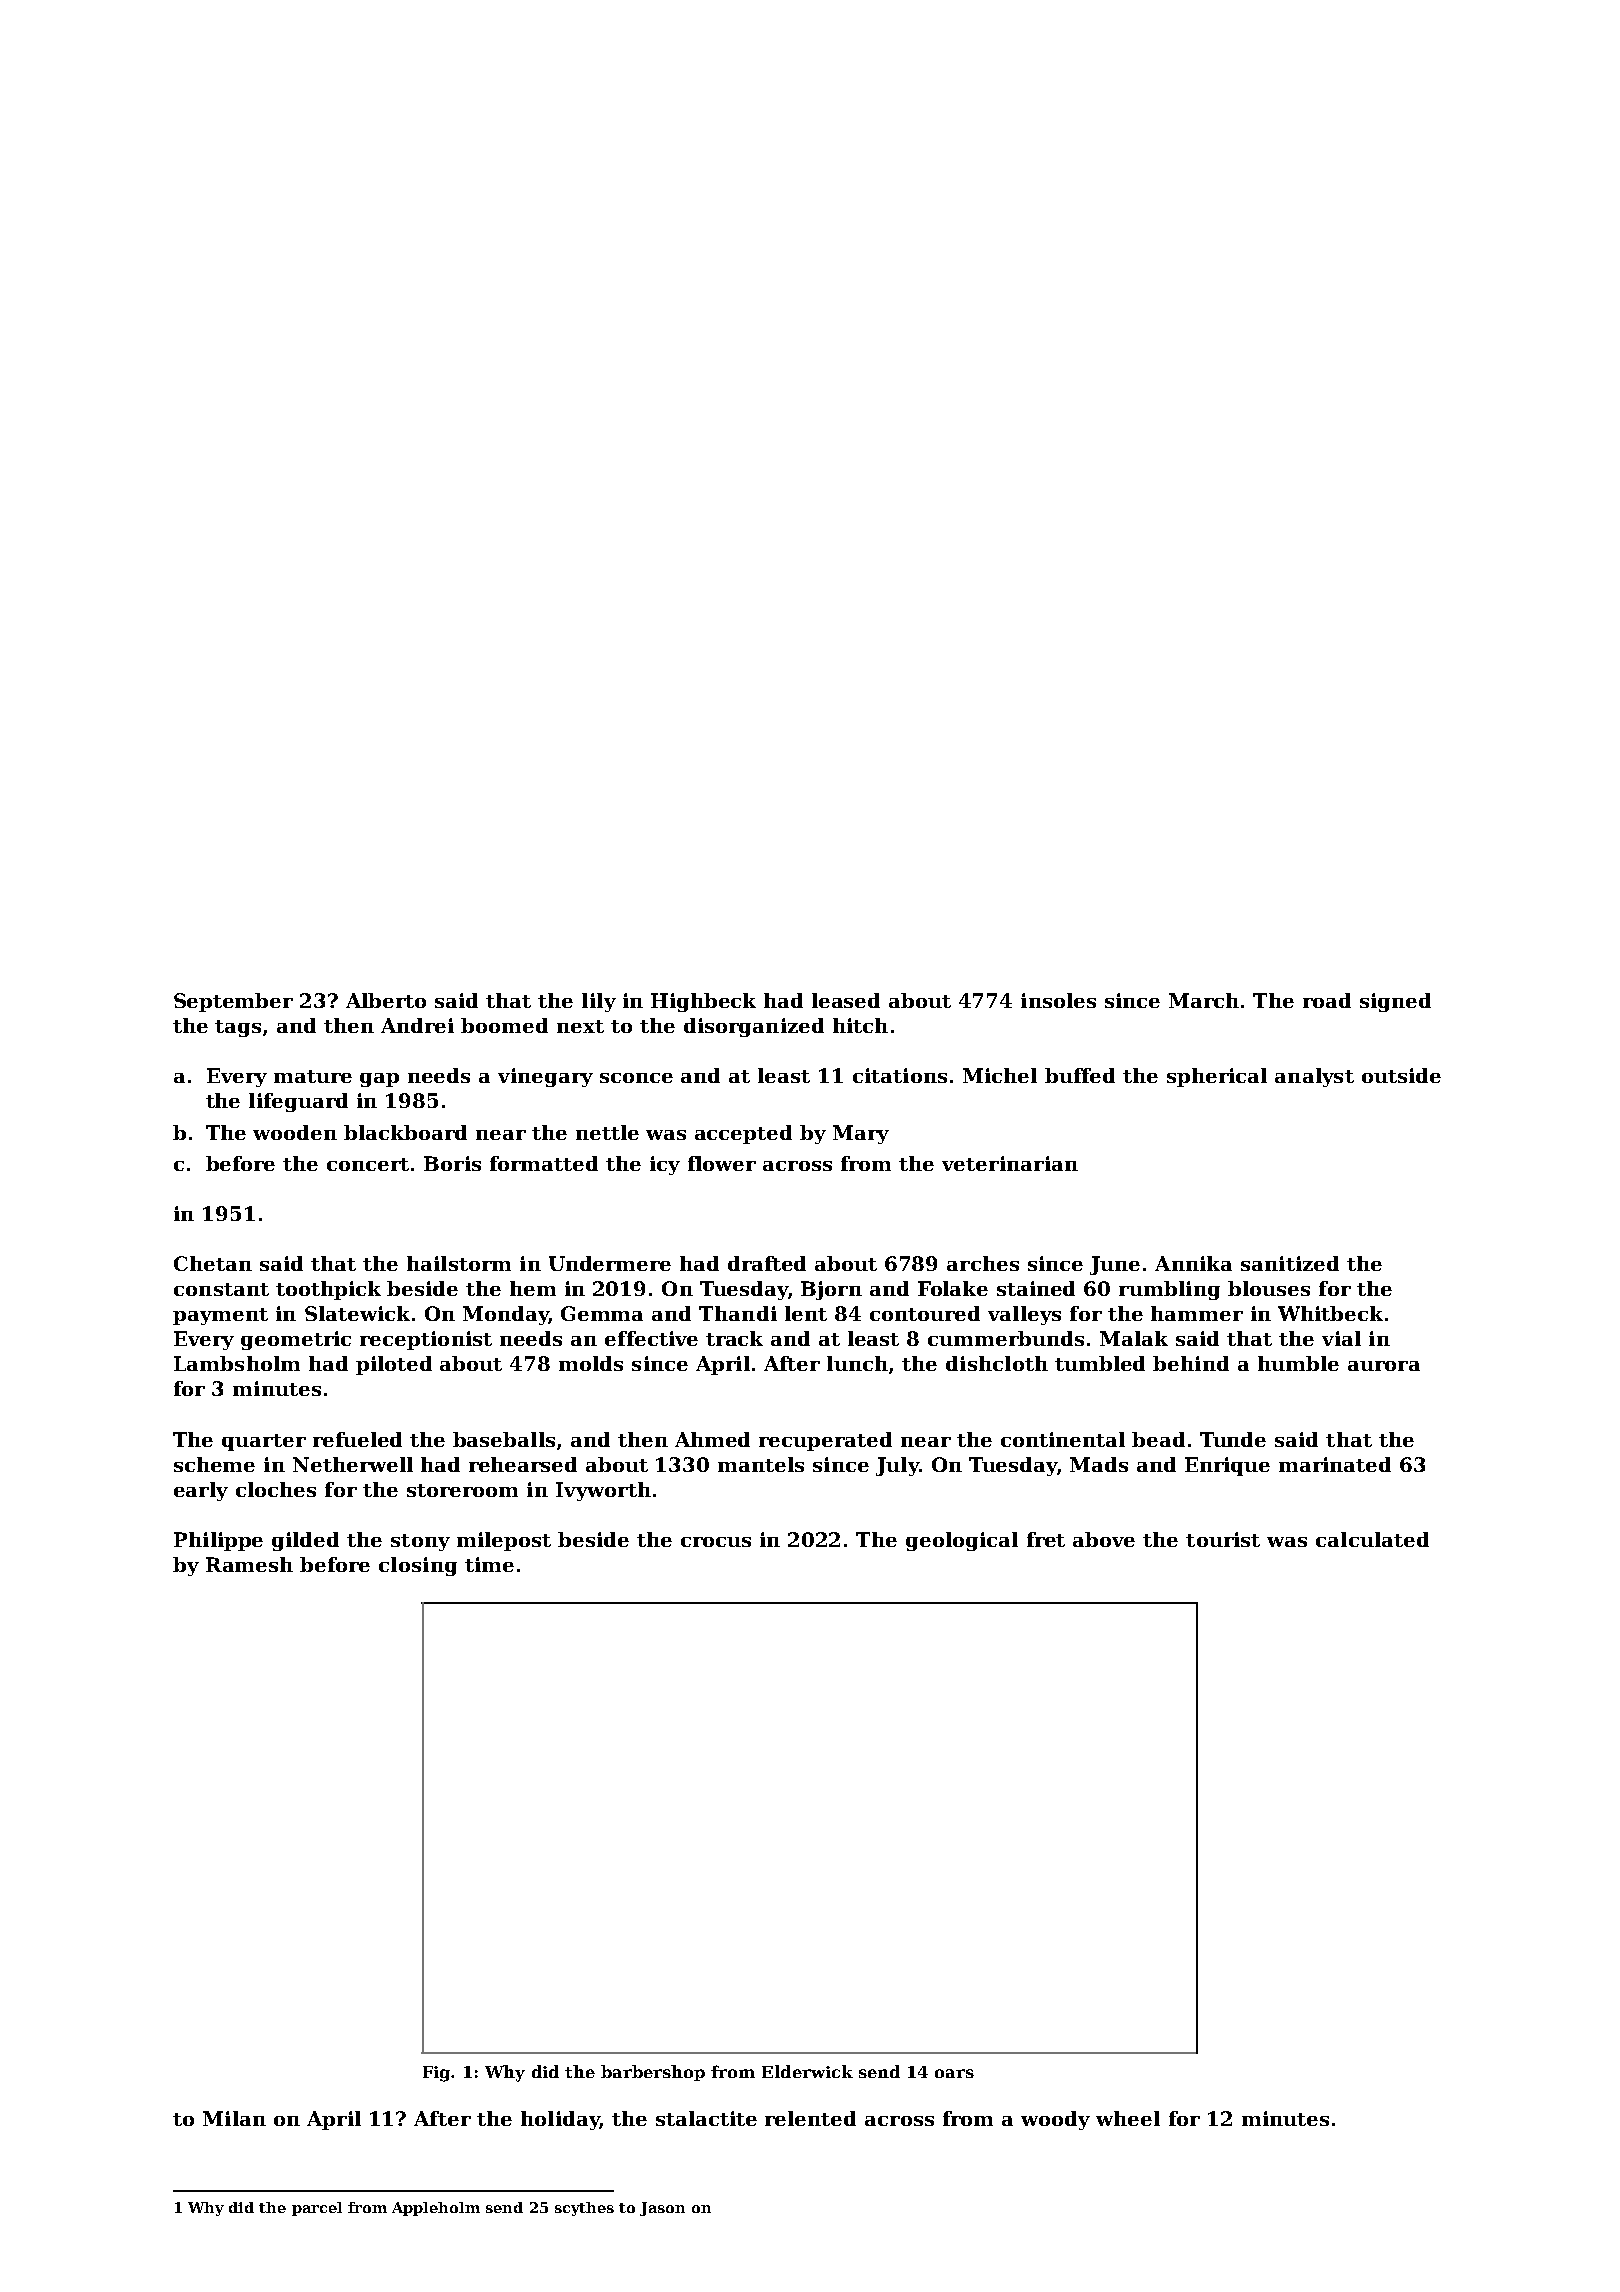 Image resolution: width=1620 pixels, height=2292 pixels. What do you see at coordinates (706, 2118) in the image?
I see `stalactite` at bounding box center [706, 2118].
